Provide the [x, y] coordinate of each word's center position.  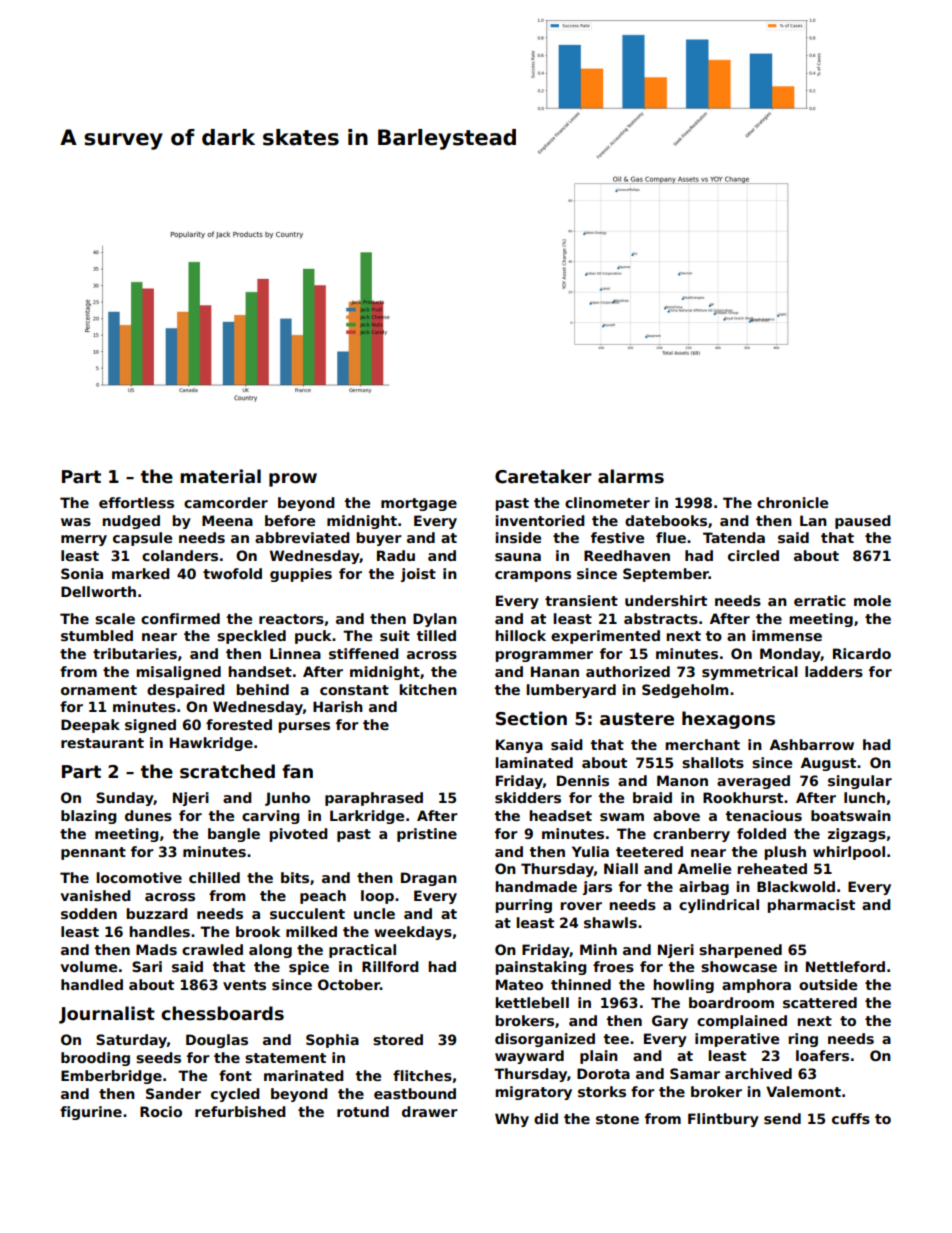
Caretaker [543, 476]
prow [293, 480]
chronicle [792, 502]
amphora [756, 986]
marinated [304, 1075]
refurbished [240, 1111]
